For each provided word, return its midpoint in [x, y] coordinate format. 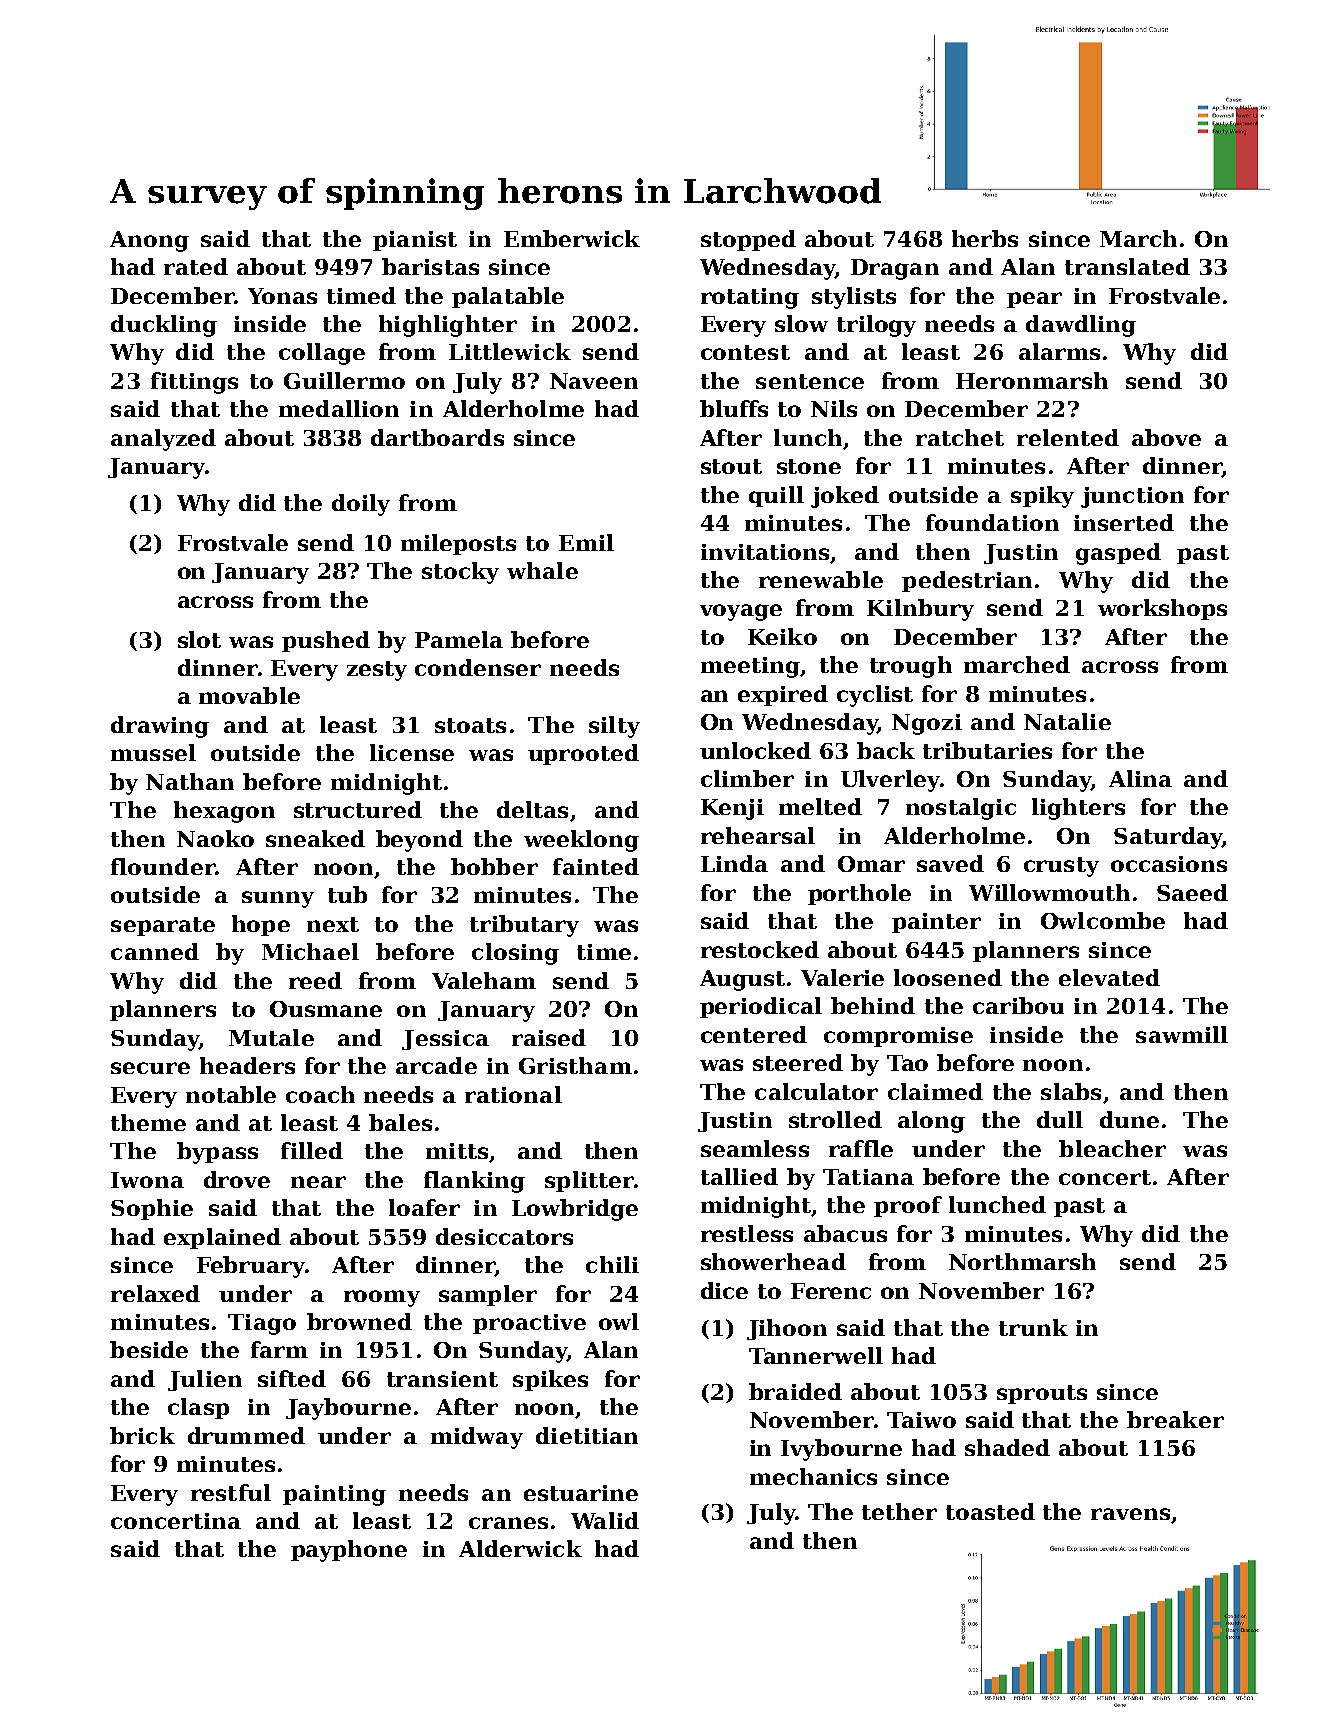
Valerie [842, 977]
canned [155, 951]
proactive [529, 1324]
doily [361, 505]
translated [1127, 266]
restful [231, 1492]
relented [1068, 437]
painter [936, 923]
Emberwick [572, 238]
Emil [586, 542]
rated [196, 266]
